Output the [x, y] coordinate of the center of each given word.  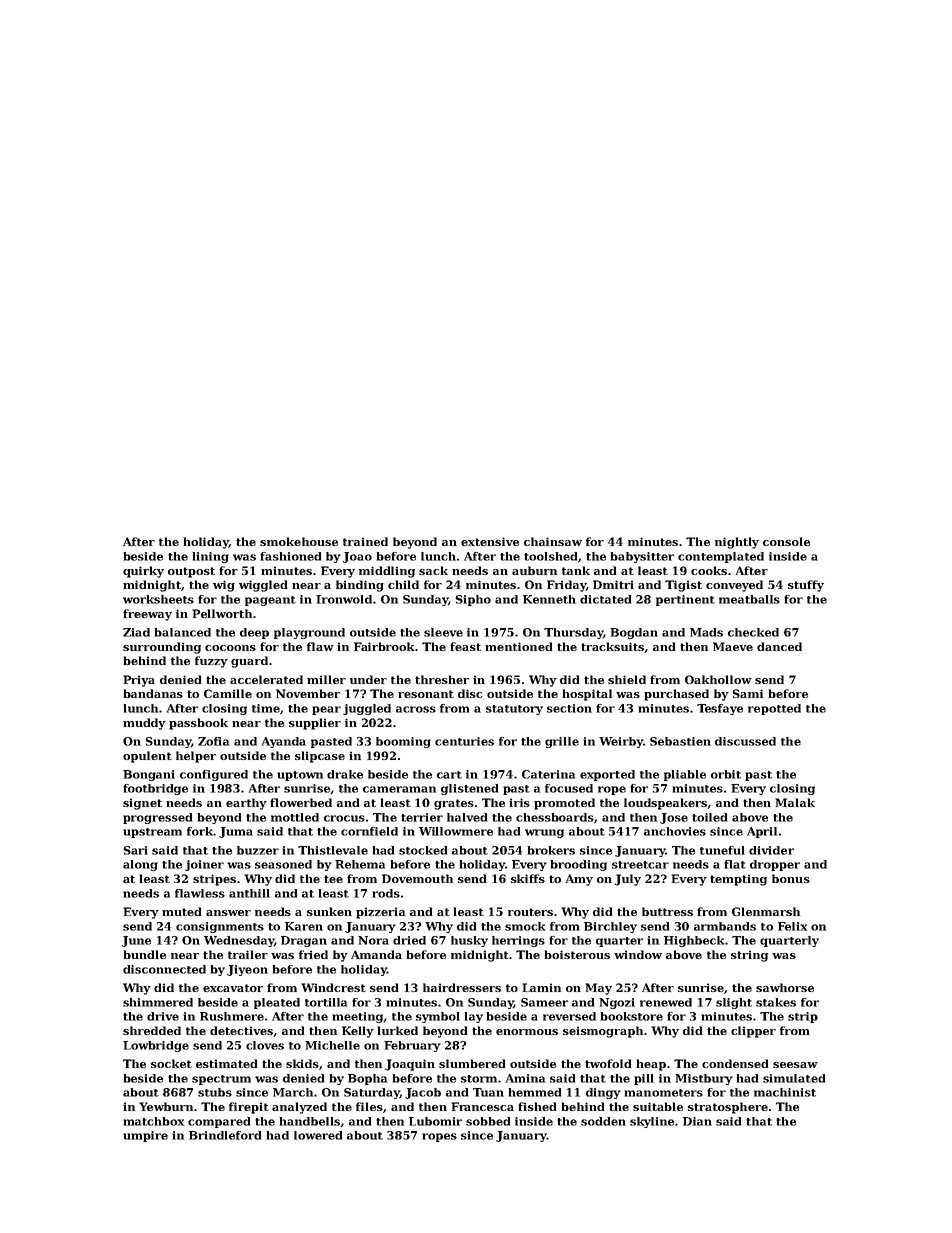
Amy [579, 880]
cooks [709, 570]
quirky [143, 572]
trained [365, 541]
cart [449, 775]
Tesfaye [720, 709]
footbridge [155, 789]
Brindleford [225, 1135]
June [136, 941]
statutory [514, 710]
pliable [685, 775]
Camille [228, 693]
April [762, 832]
